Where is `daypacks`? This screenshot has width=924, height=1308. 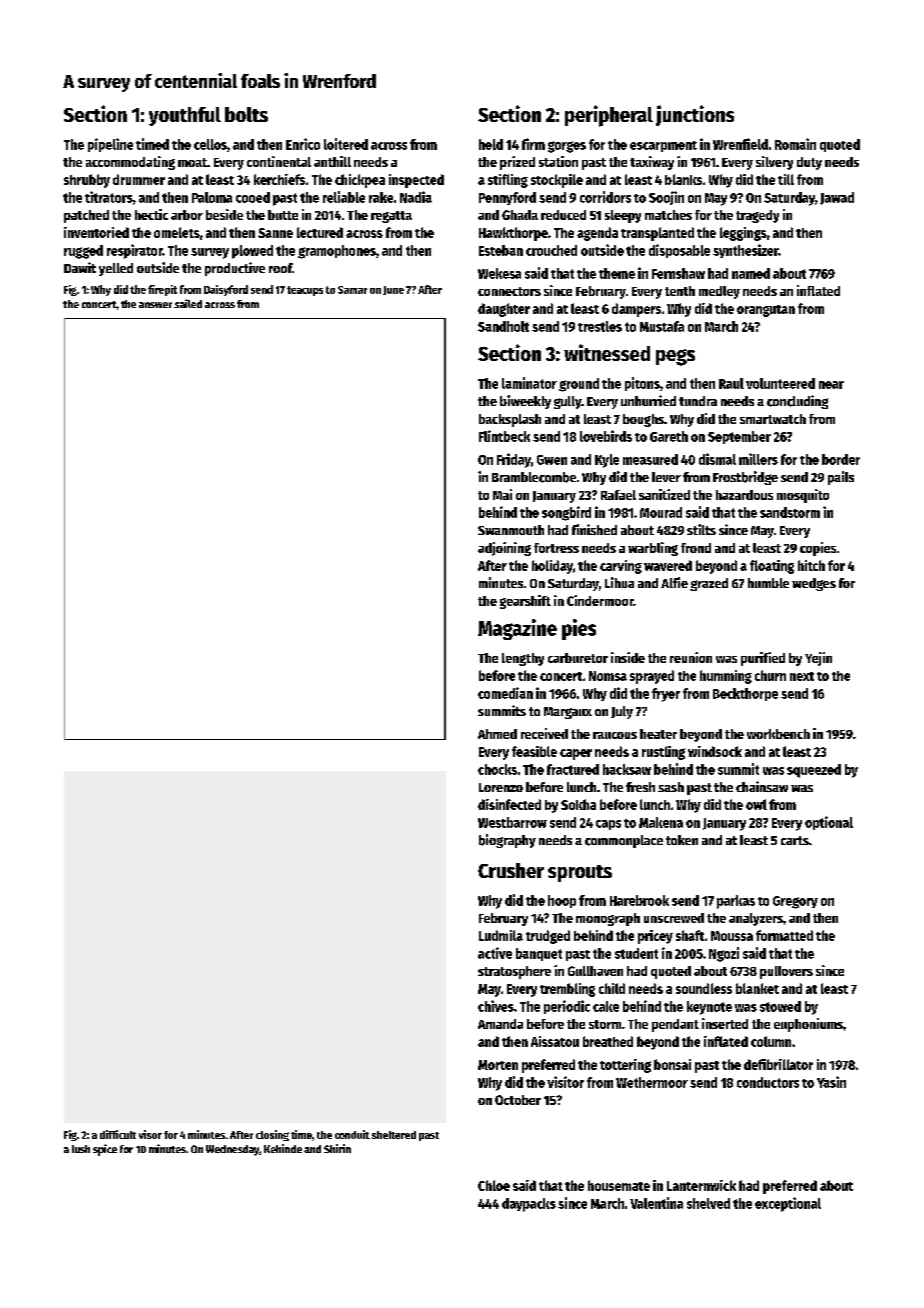 daypacks is located at coordinates (529, 1205).
